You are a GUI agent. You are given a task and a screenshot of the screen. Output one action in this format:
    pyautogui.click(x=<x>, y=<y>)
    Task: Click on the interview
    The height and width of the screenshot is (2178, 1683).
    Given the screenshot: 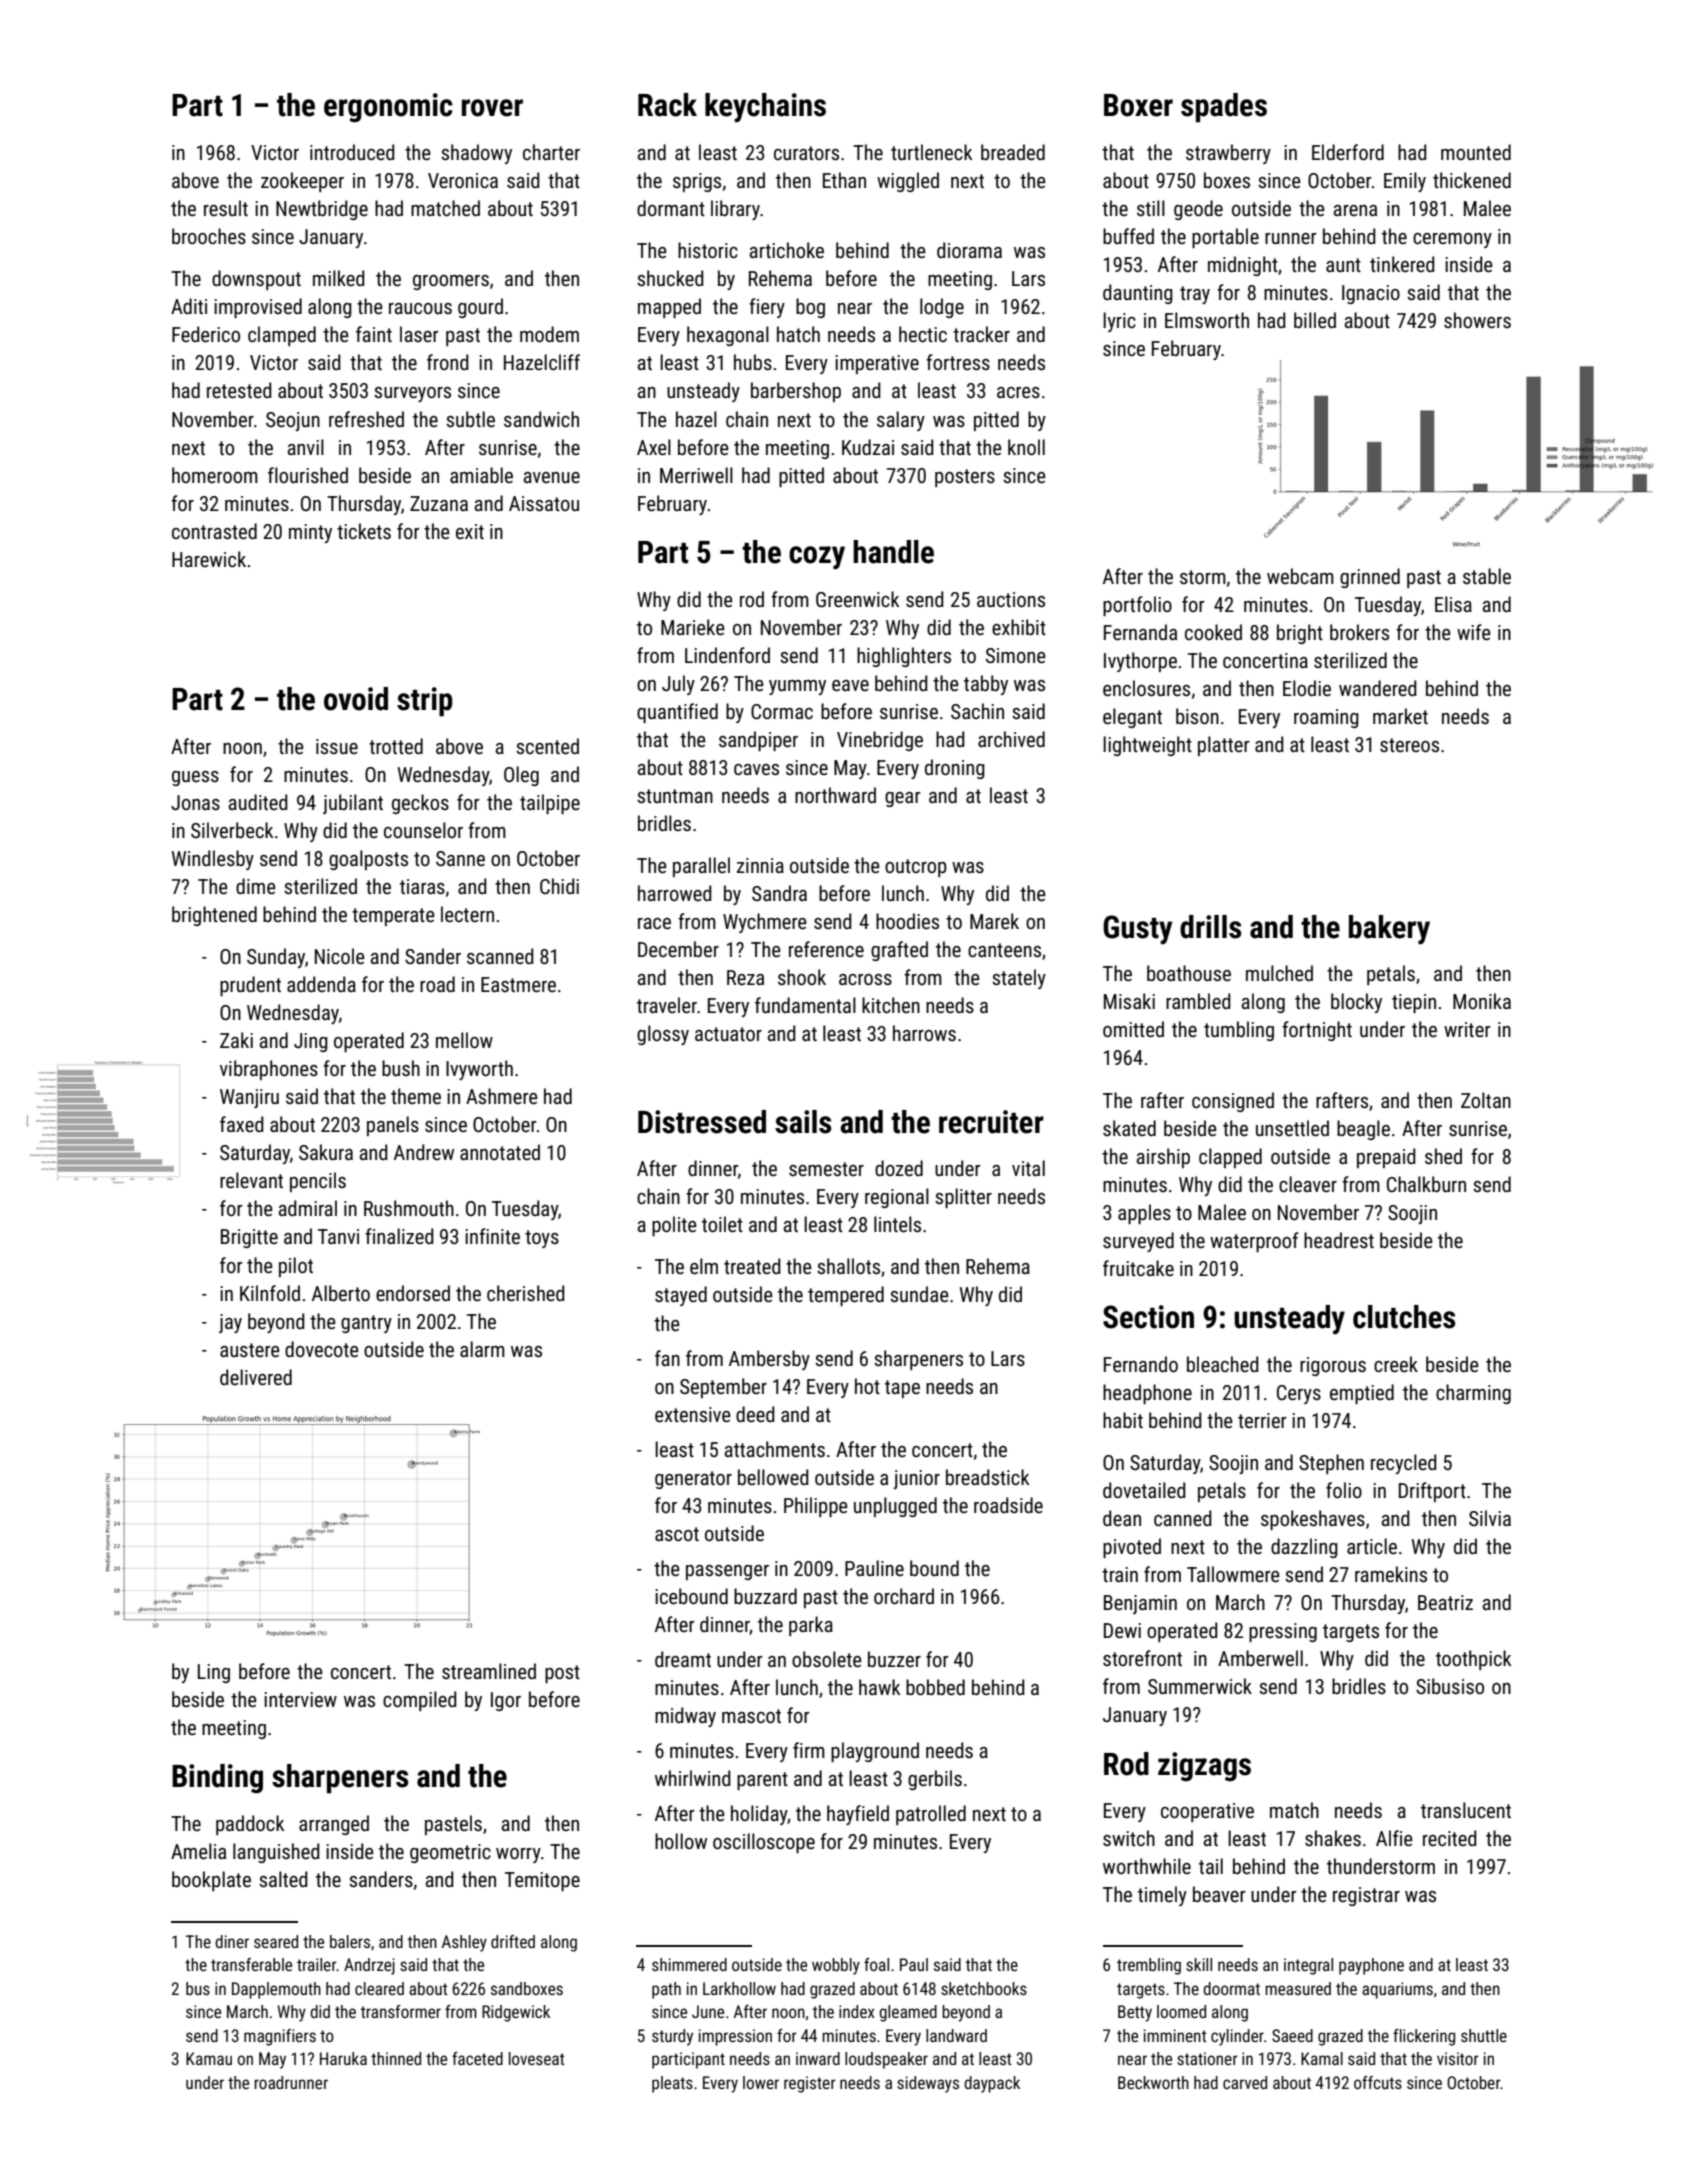 What is the action you would take?
    pyautogui.click(x=300, y=1699)
